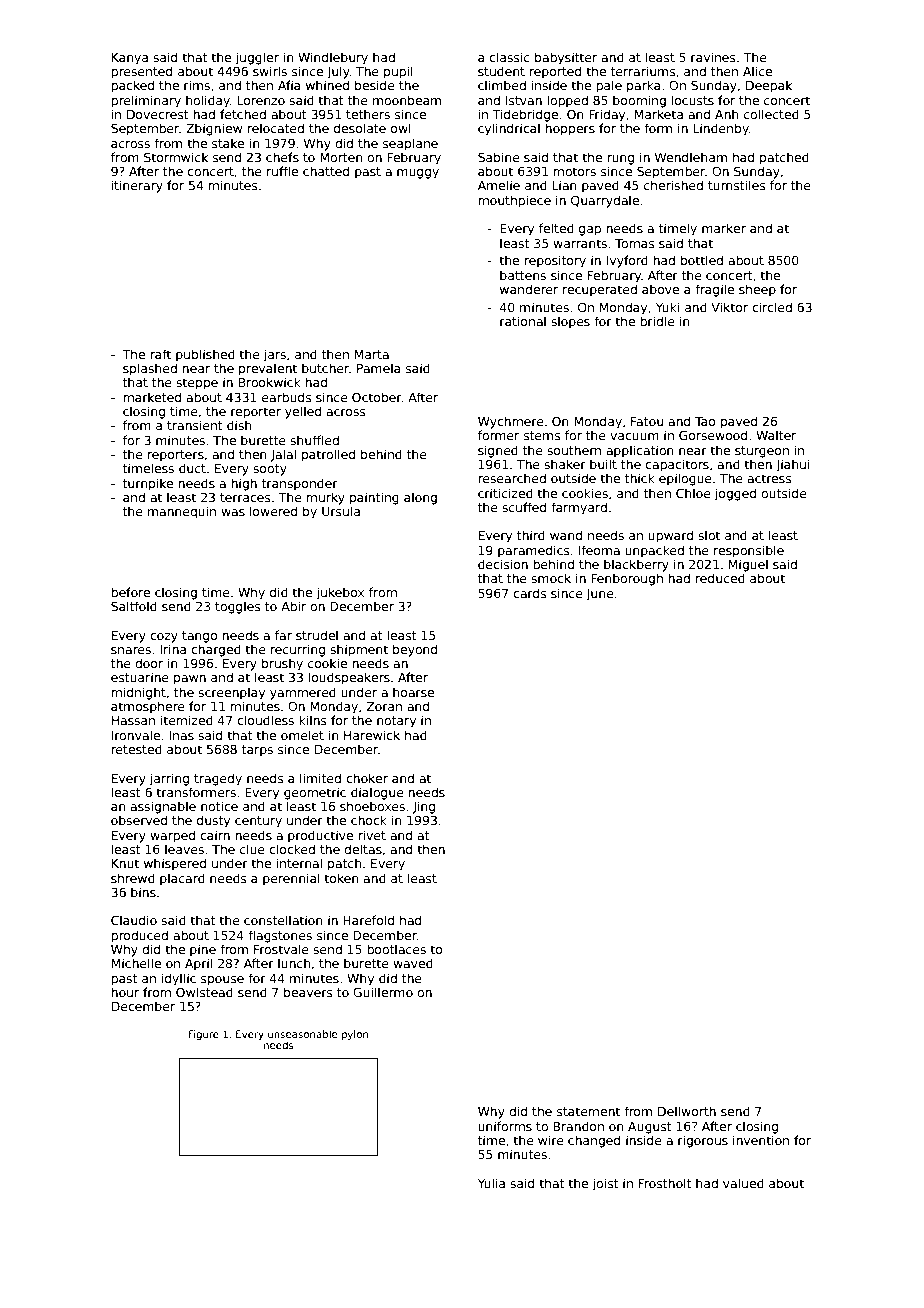 The width and height of the screenshot is (924, 1308). I want to click on joist, so click(605, 1184).
